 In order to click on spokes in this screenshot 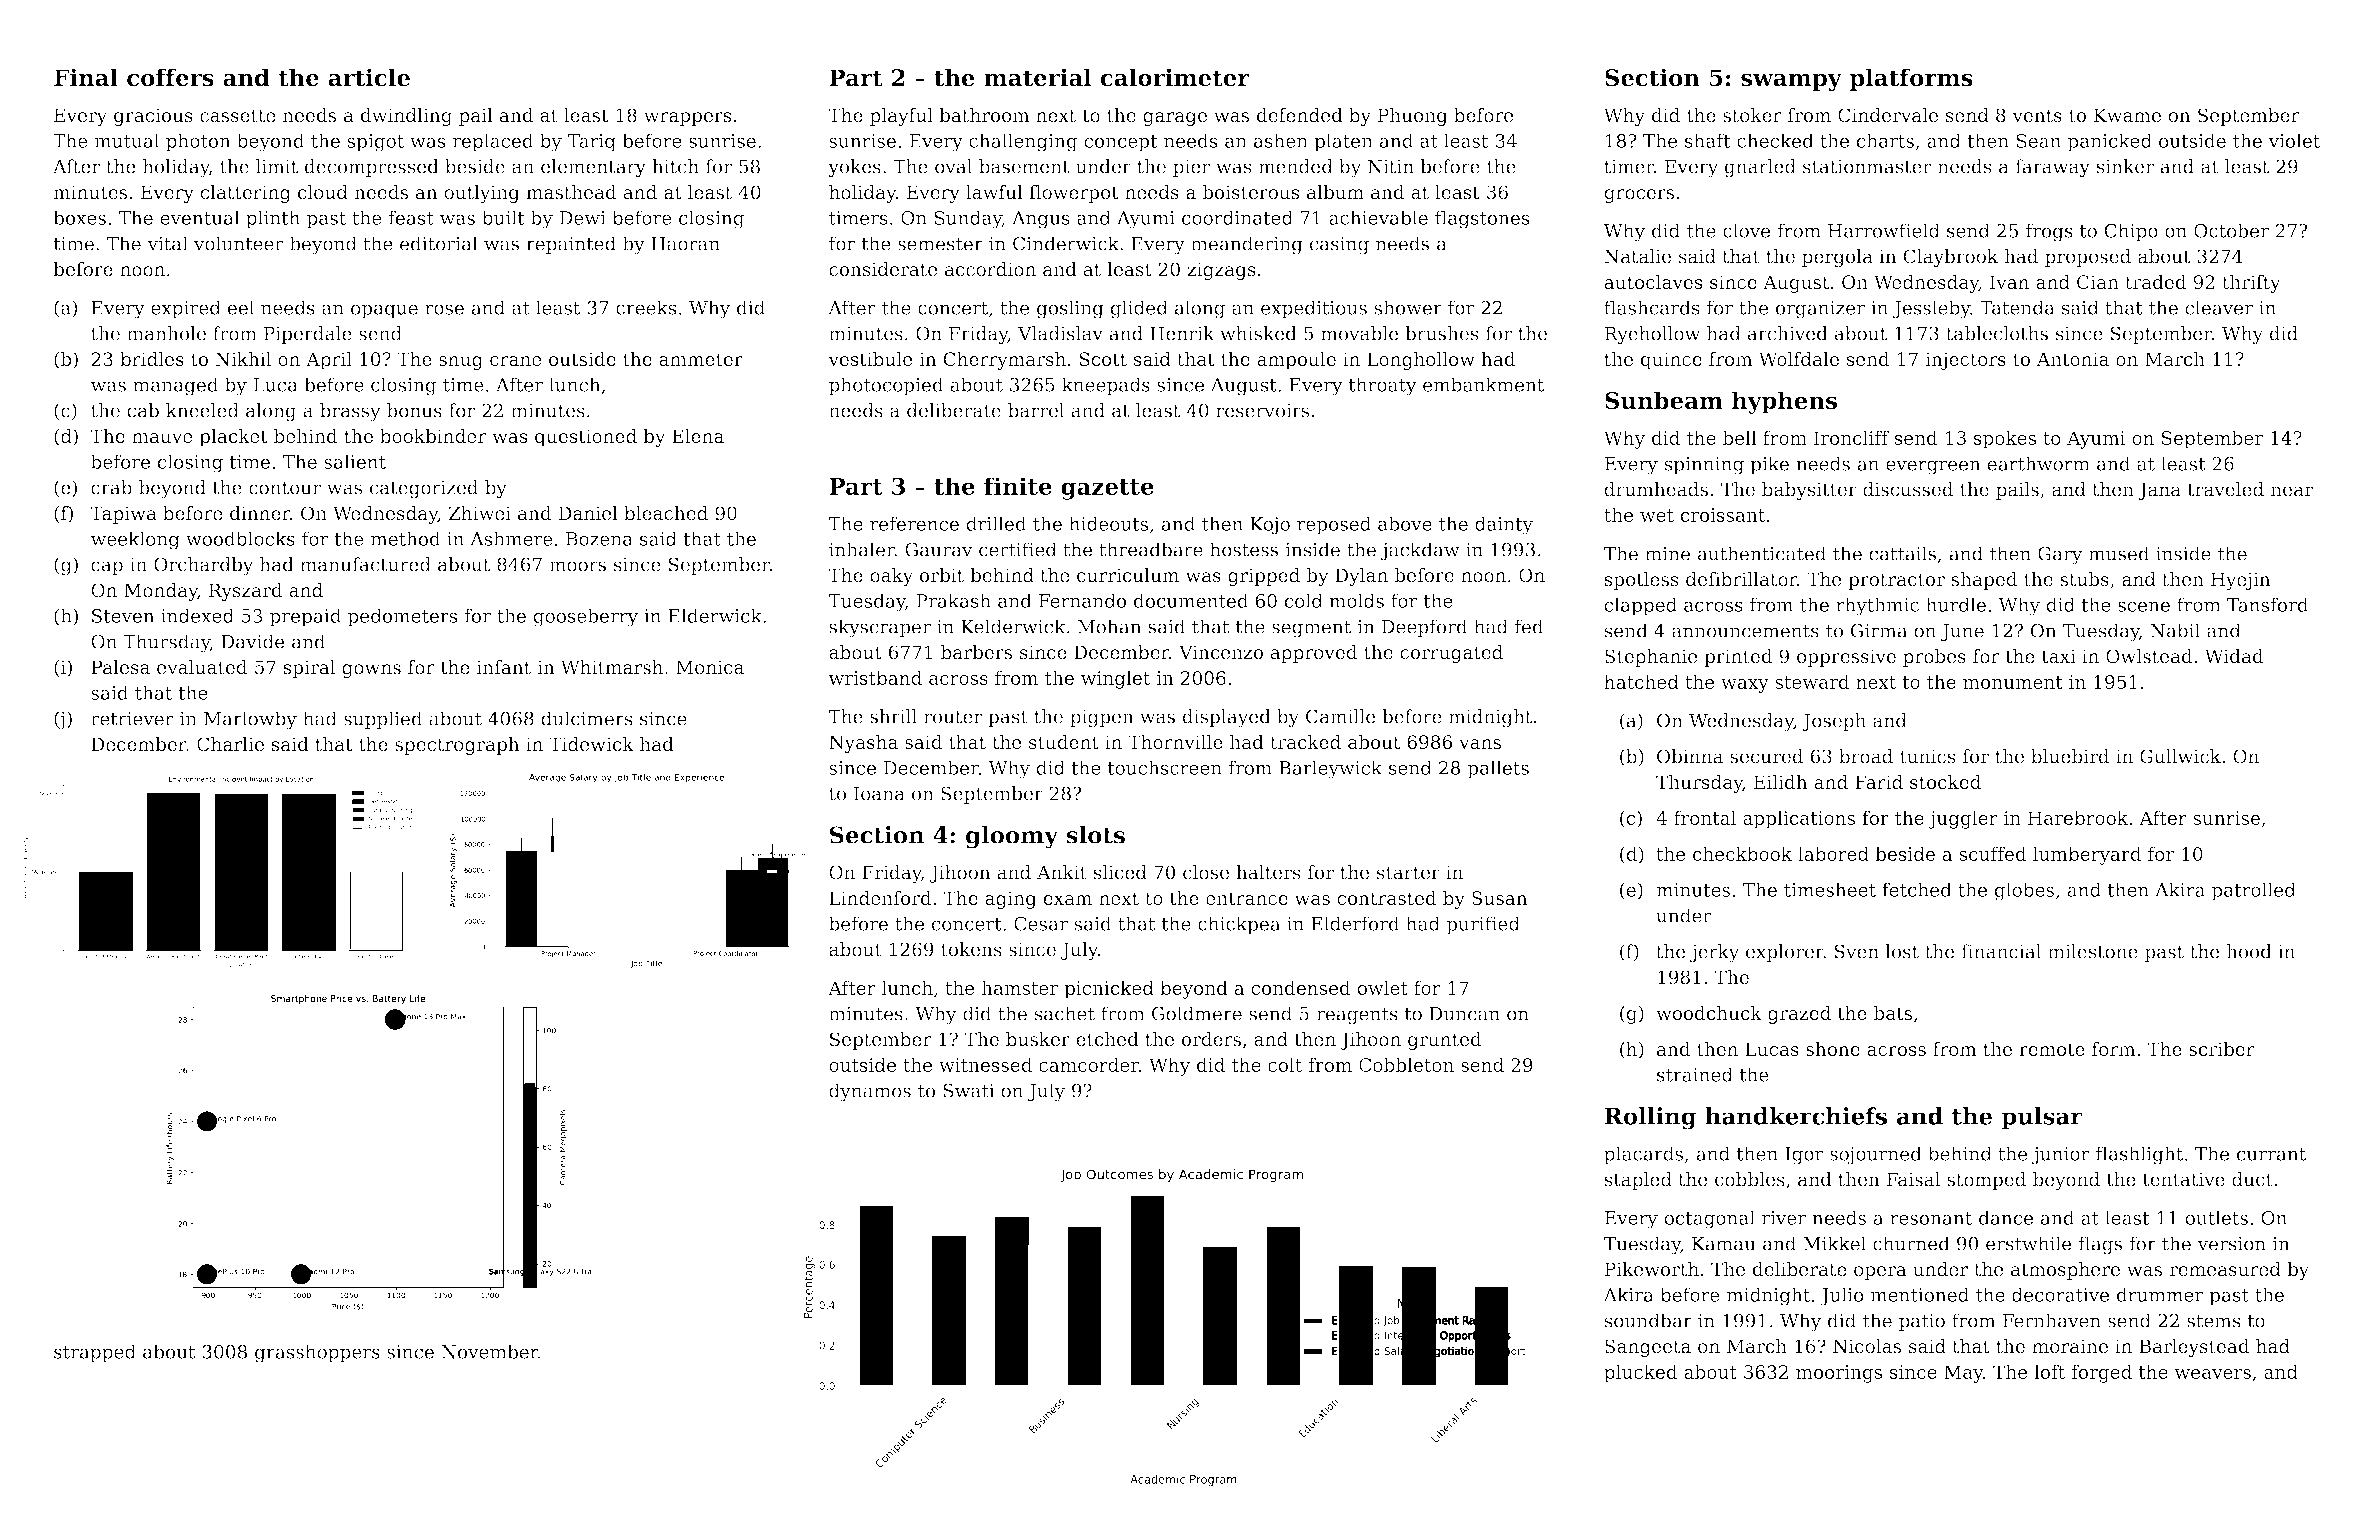, I will do `click(2005, 439)`.
